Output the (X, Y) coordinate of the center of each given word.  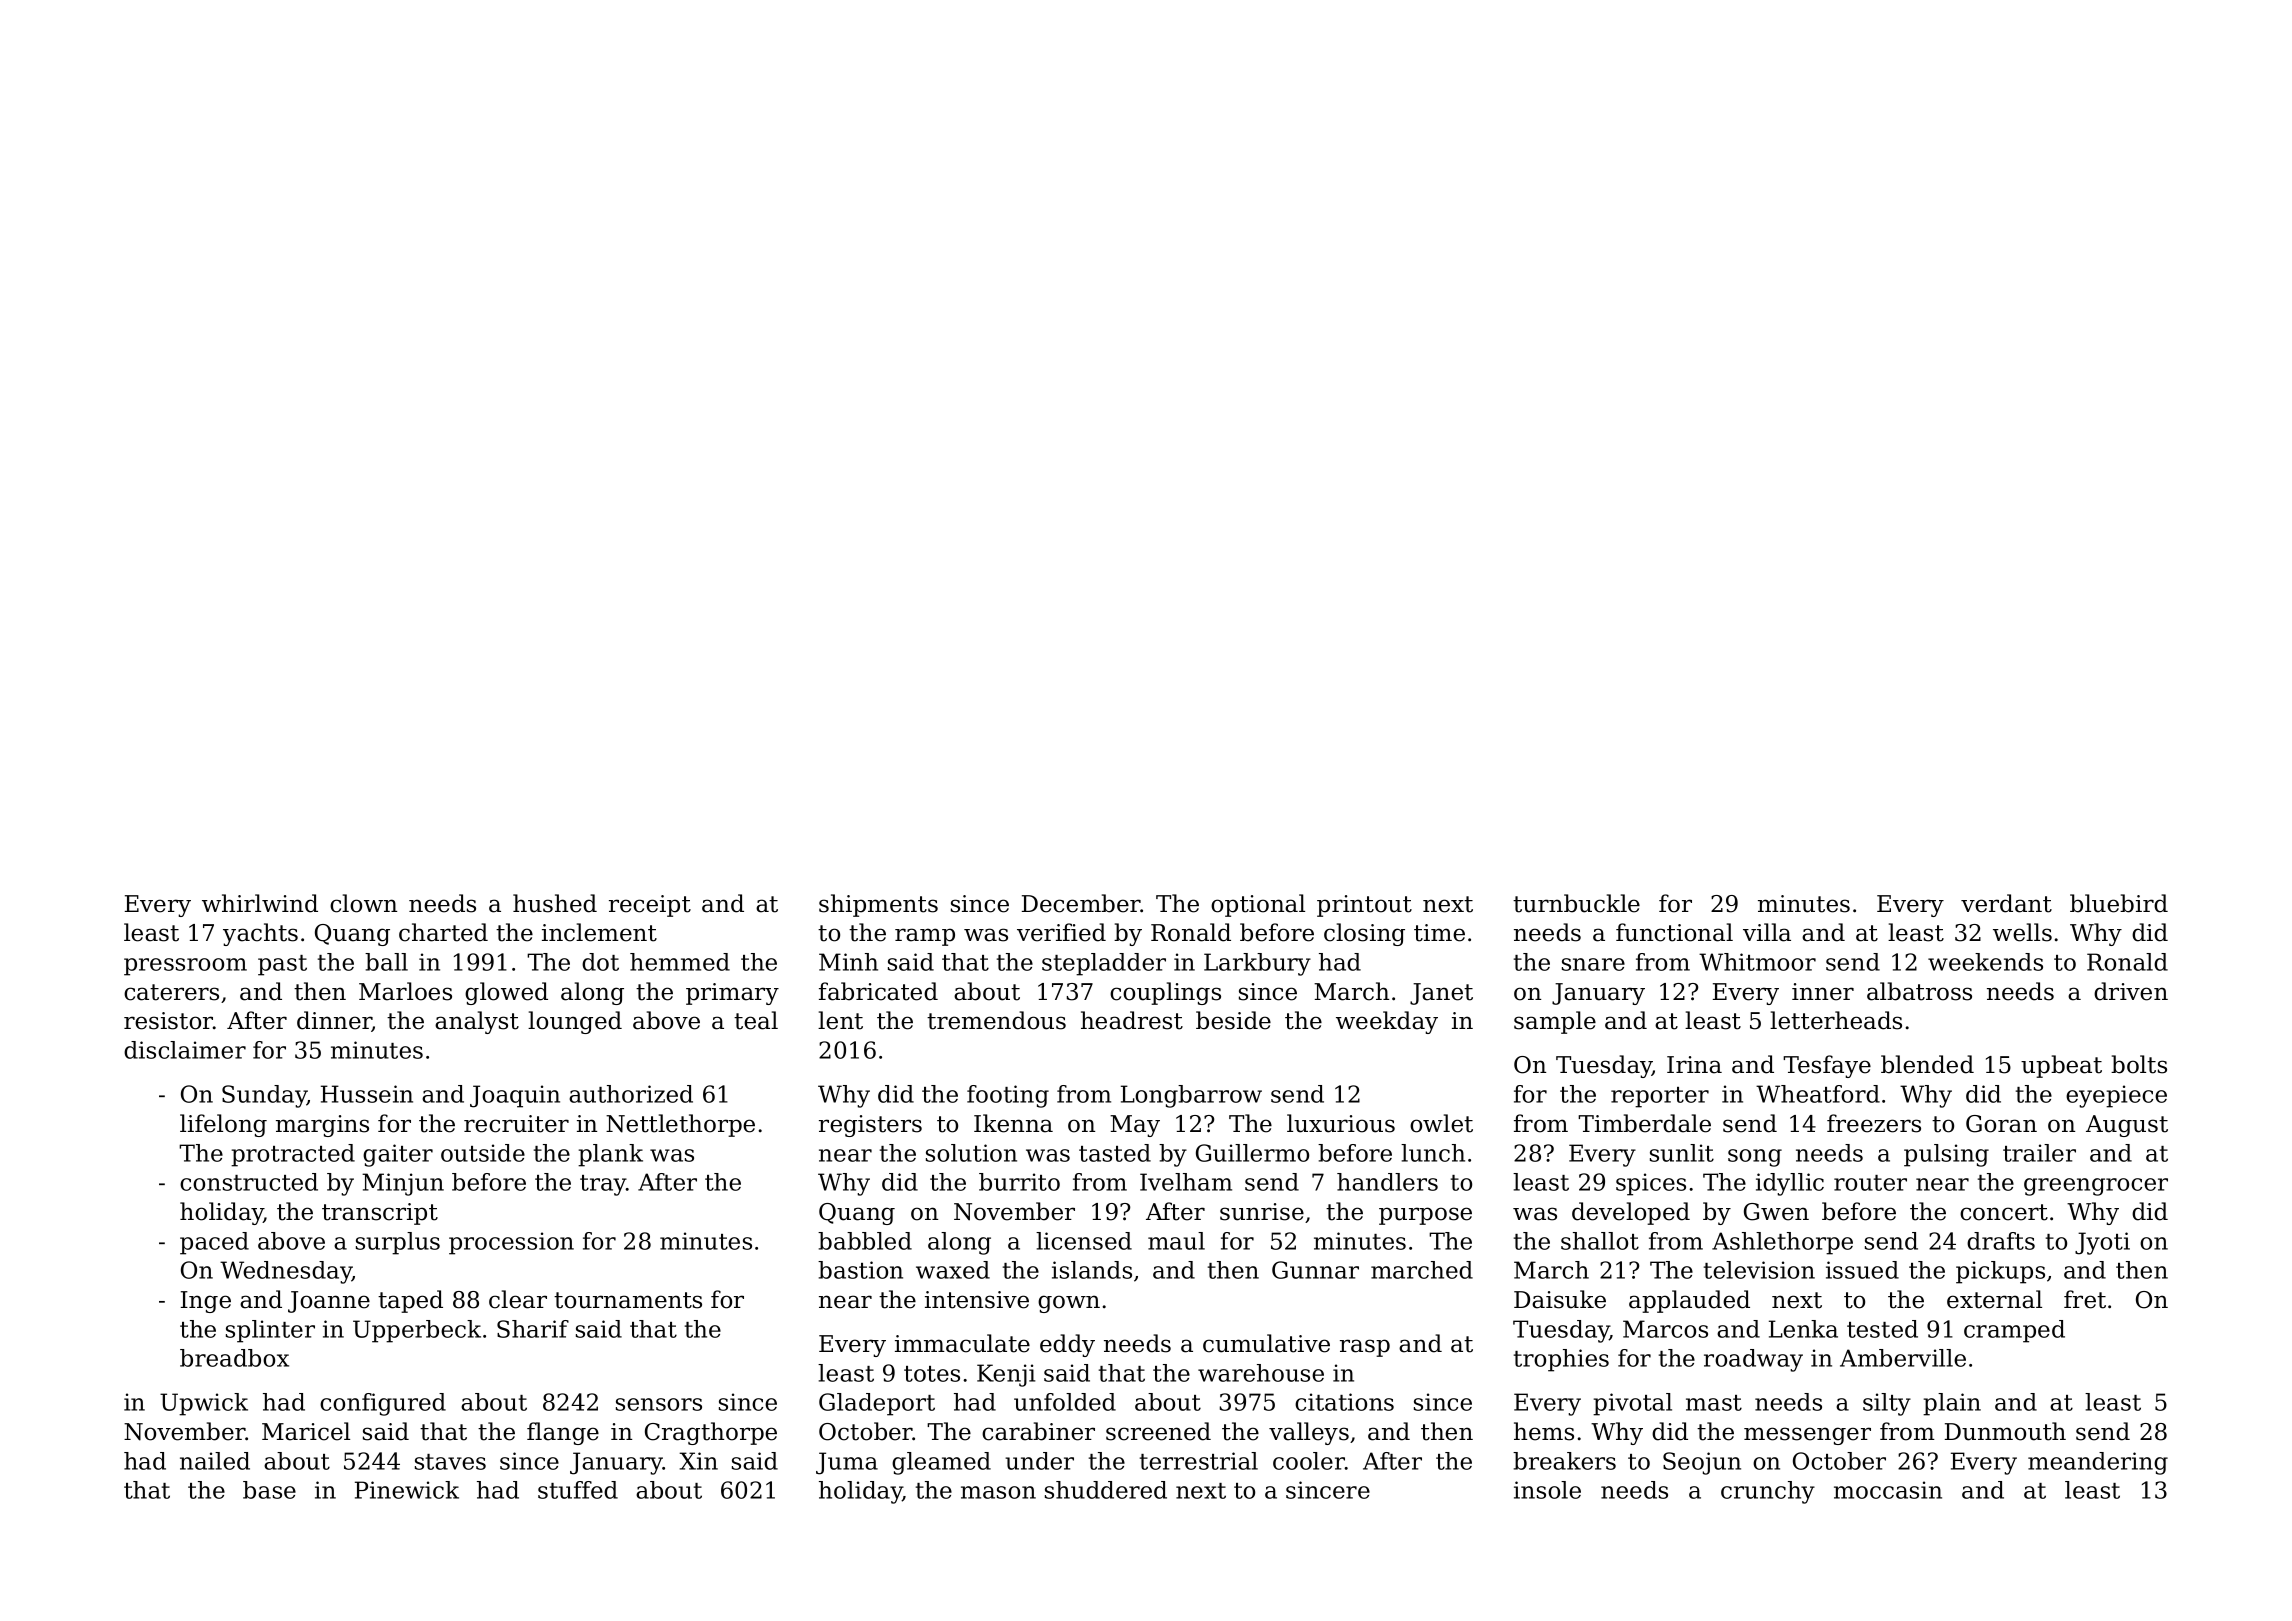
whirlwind (260, 903)
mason (998, 1492)
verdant (2006, 903)
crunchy (1768, 1492)
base (269, 1490)
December (1081, 903)
